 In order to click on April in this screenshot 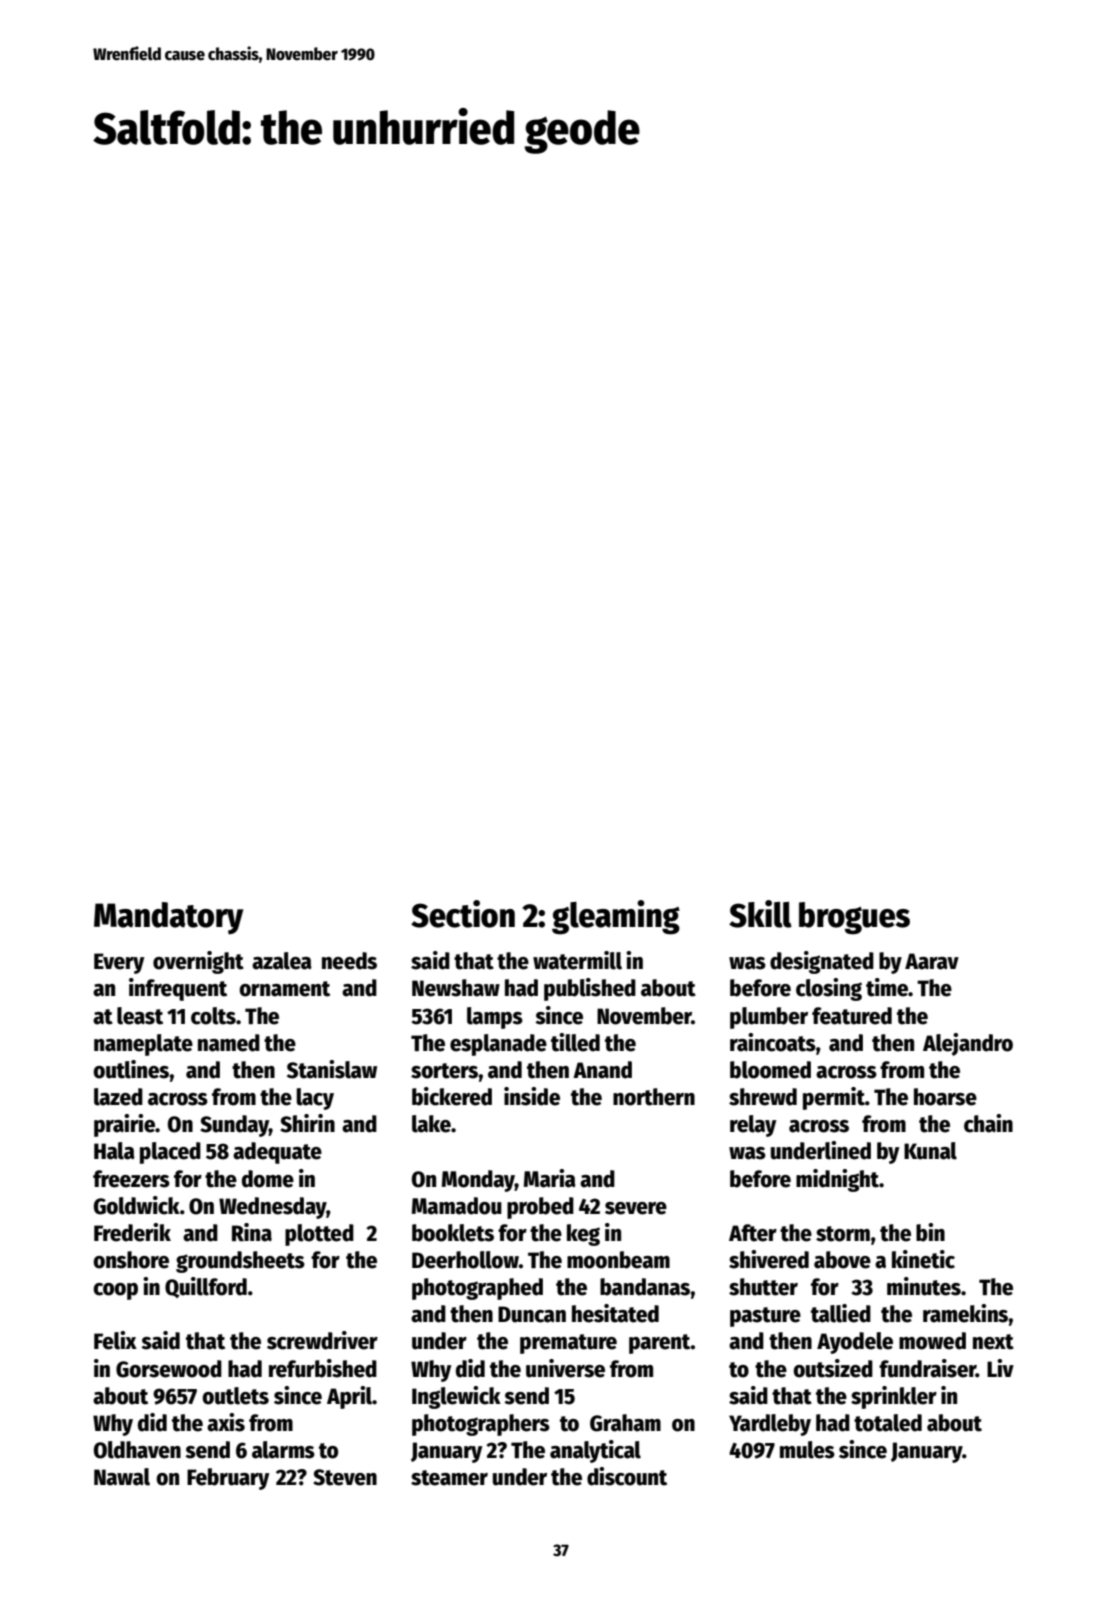, I will do `click(349, 1397)`.
